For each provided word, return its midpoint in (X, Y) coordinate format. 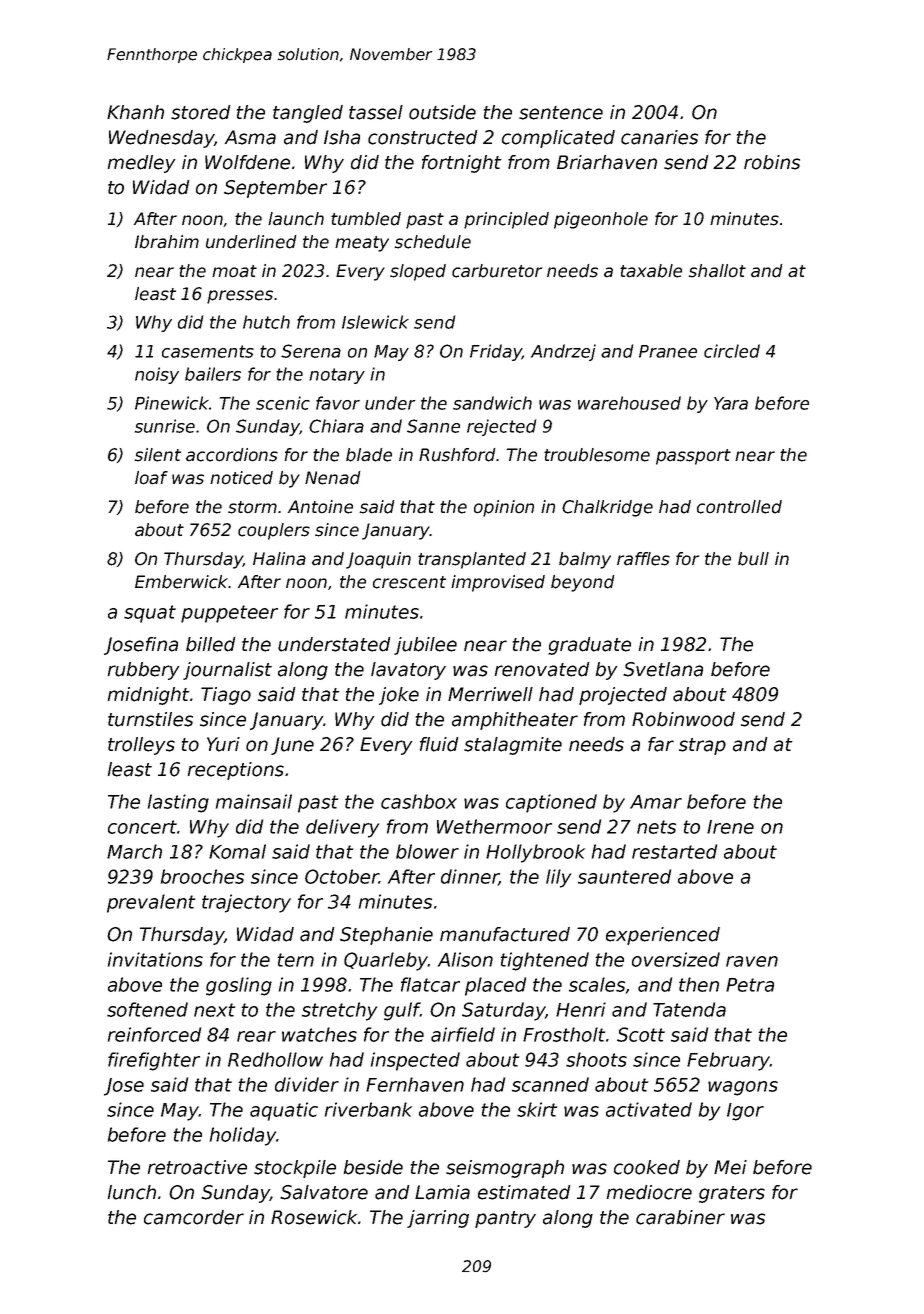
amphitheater (515, 721)
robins (772, 162)
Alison (465, 959)
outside (442, 112)
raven (752, 961)
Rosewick (314, 1217)
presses (240, 297)
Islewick (375, 322)
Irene (730, 827)
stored (200, 112)
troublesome (597, 455)
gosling (239, 986)
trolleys (141, 746)
